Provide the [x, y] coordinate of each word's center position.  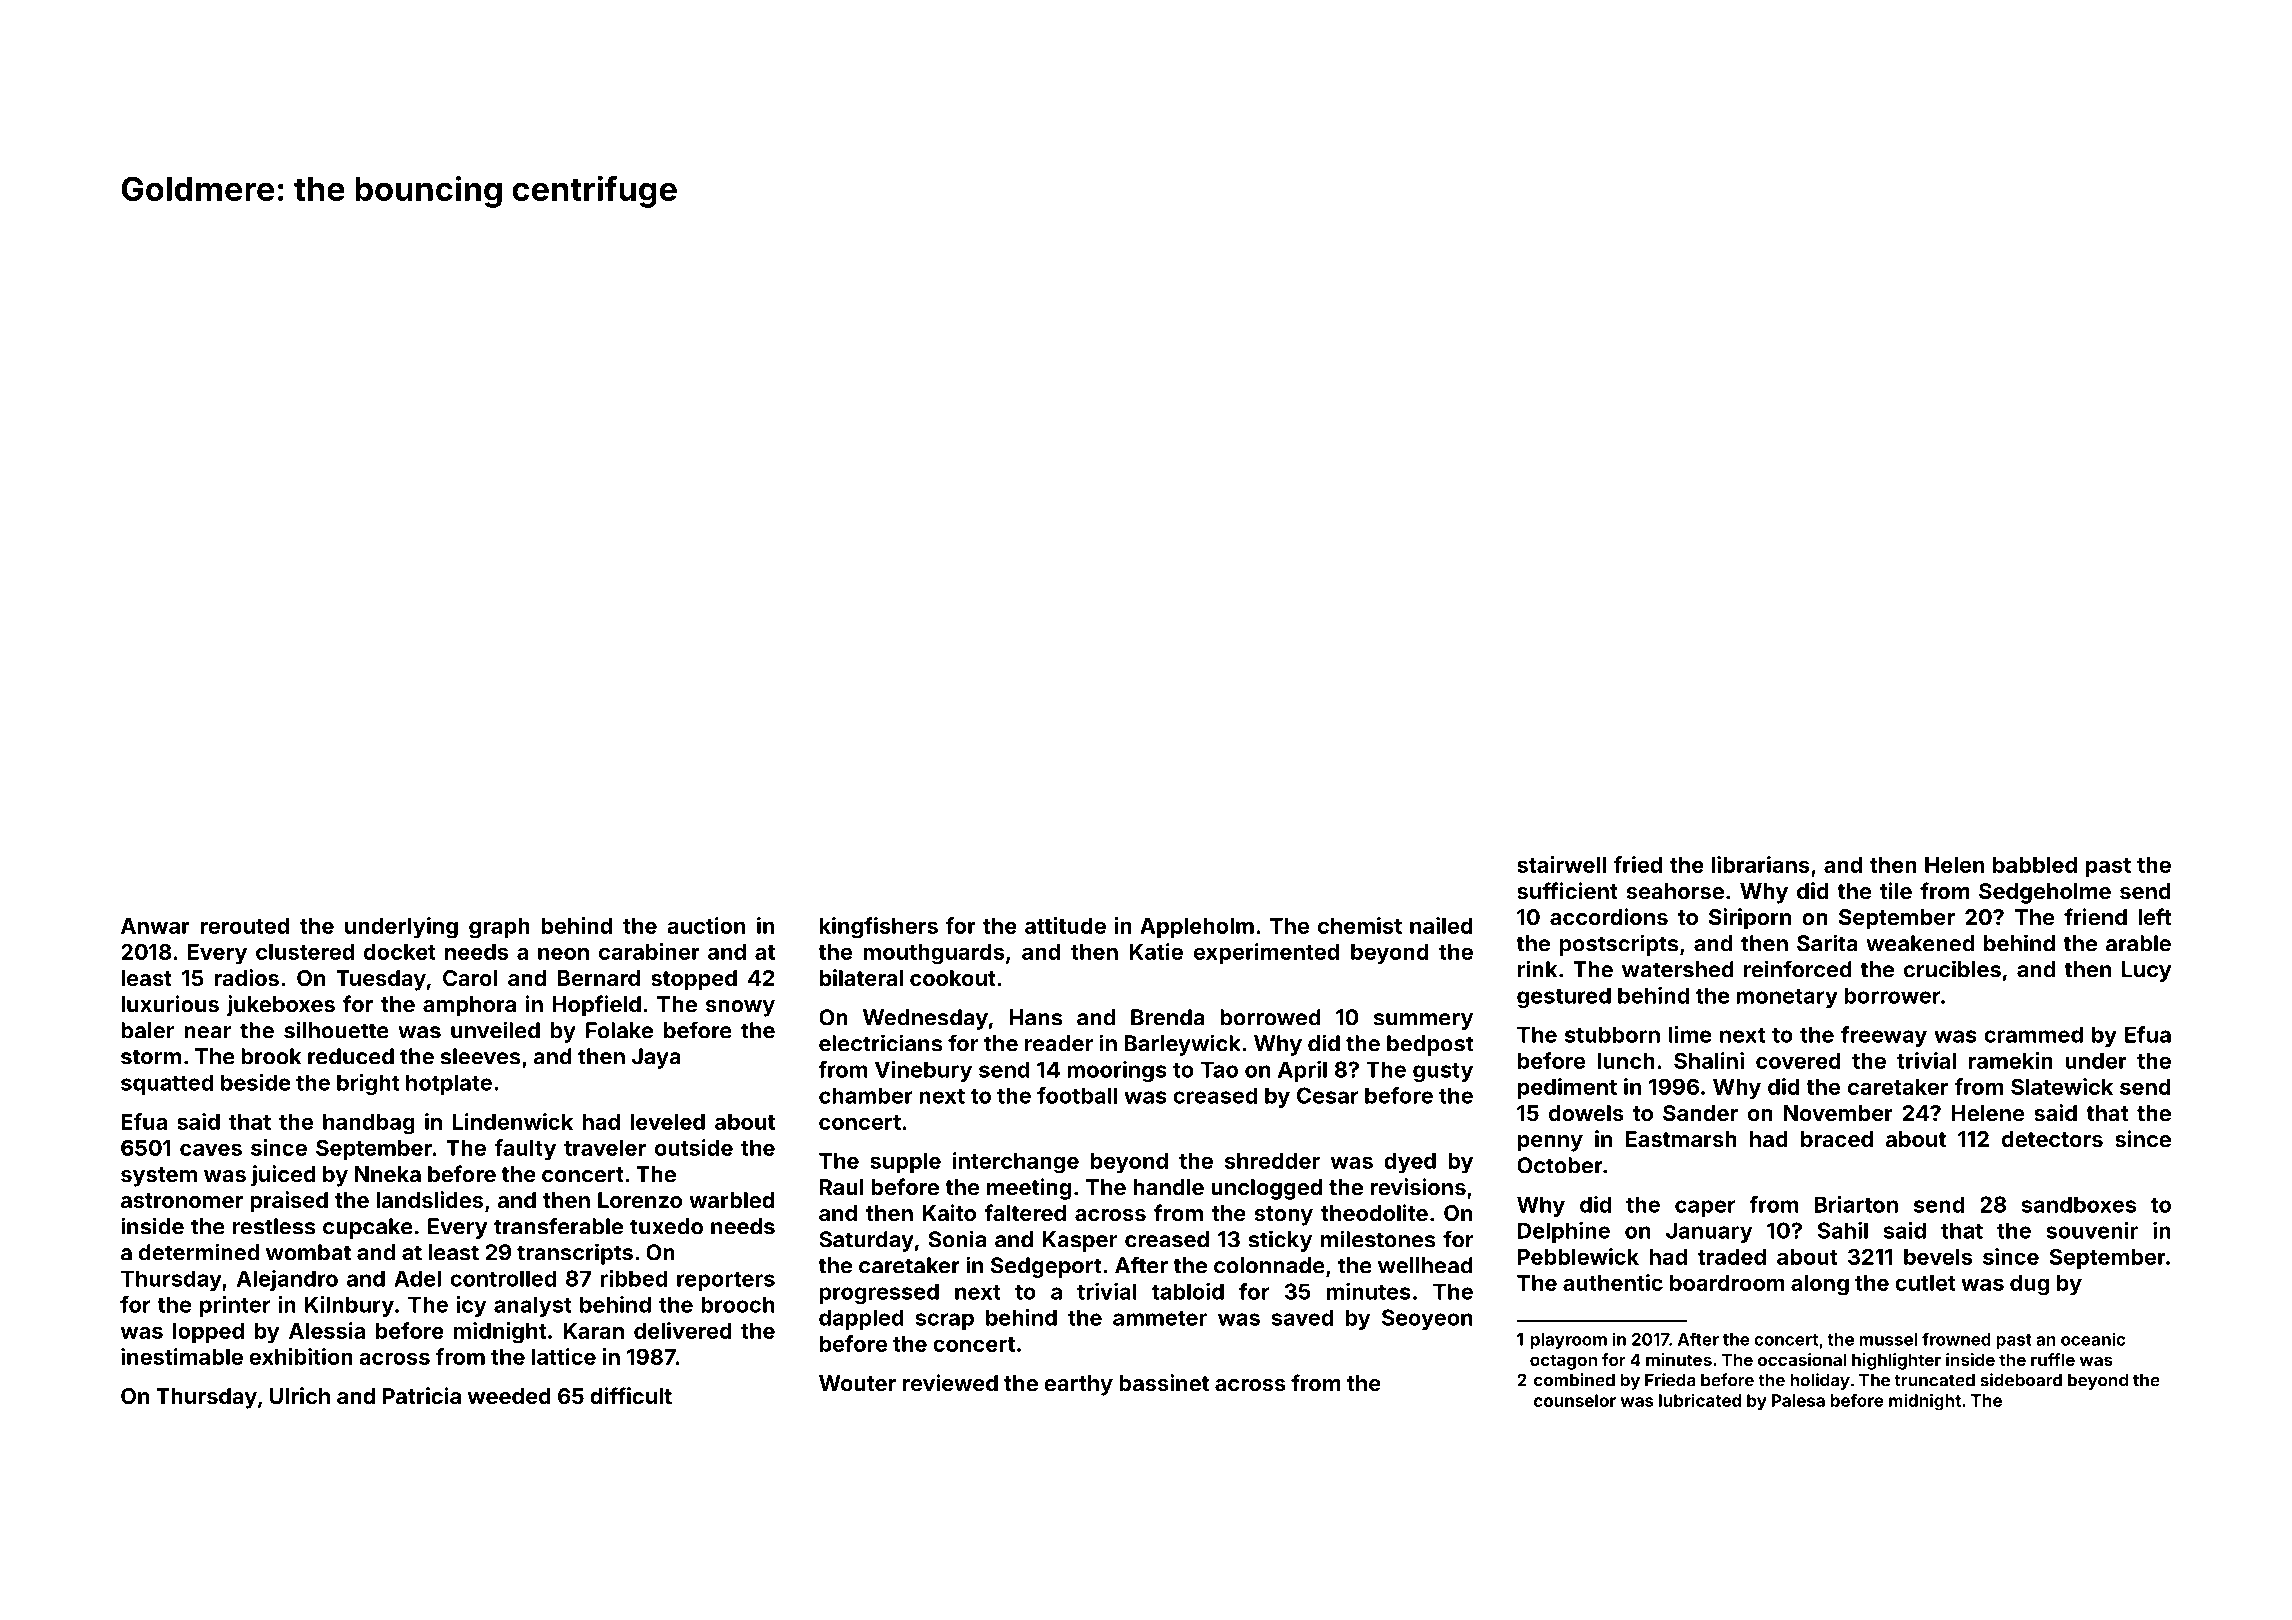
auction [706, 925]
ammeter [1160, 1318]
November [1838, 1113]
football [1077, 1095]
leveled [668, 1122]
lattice [564, 1356]
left [2154, 916]
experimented [1266, 953]
